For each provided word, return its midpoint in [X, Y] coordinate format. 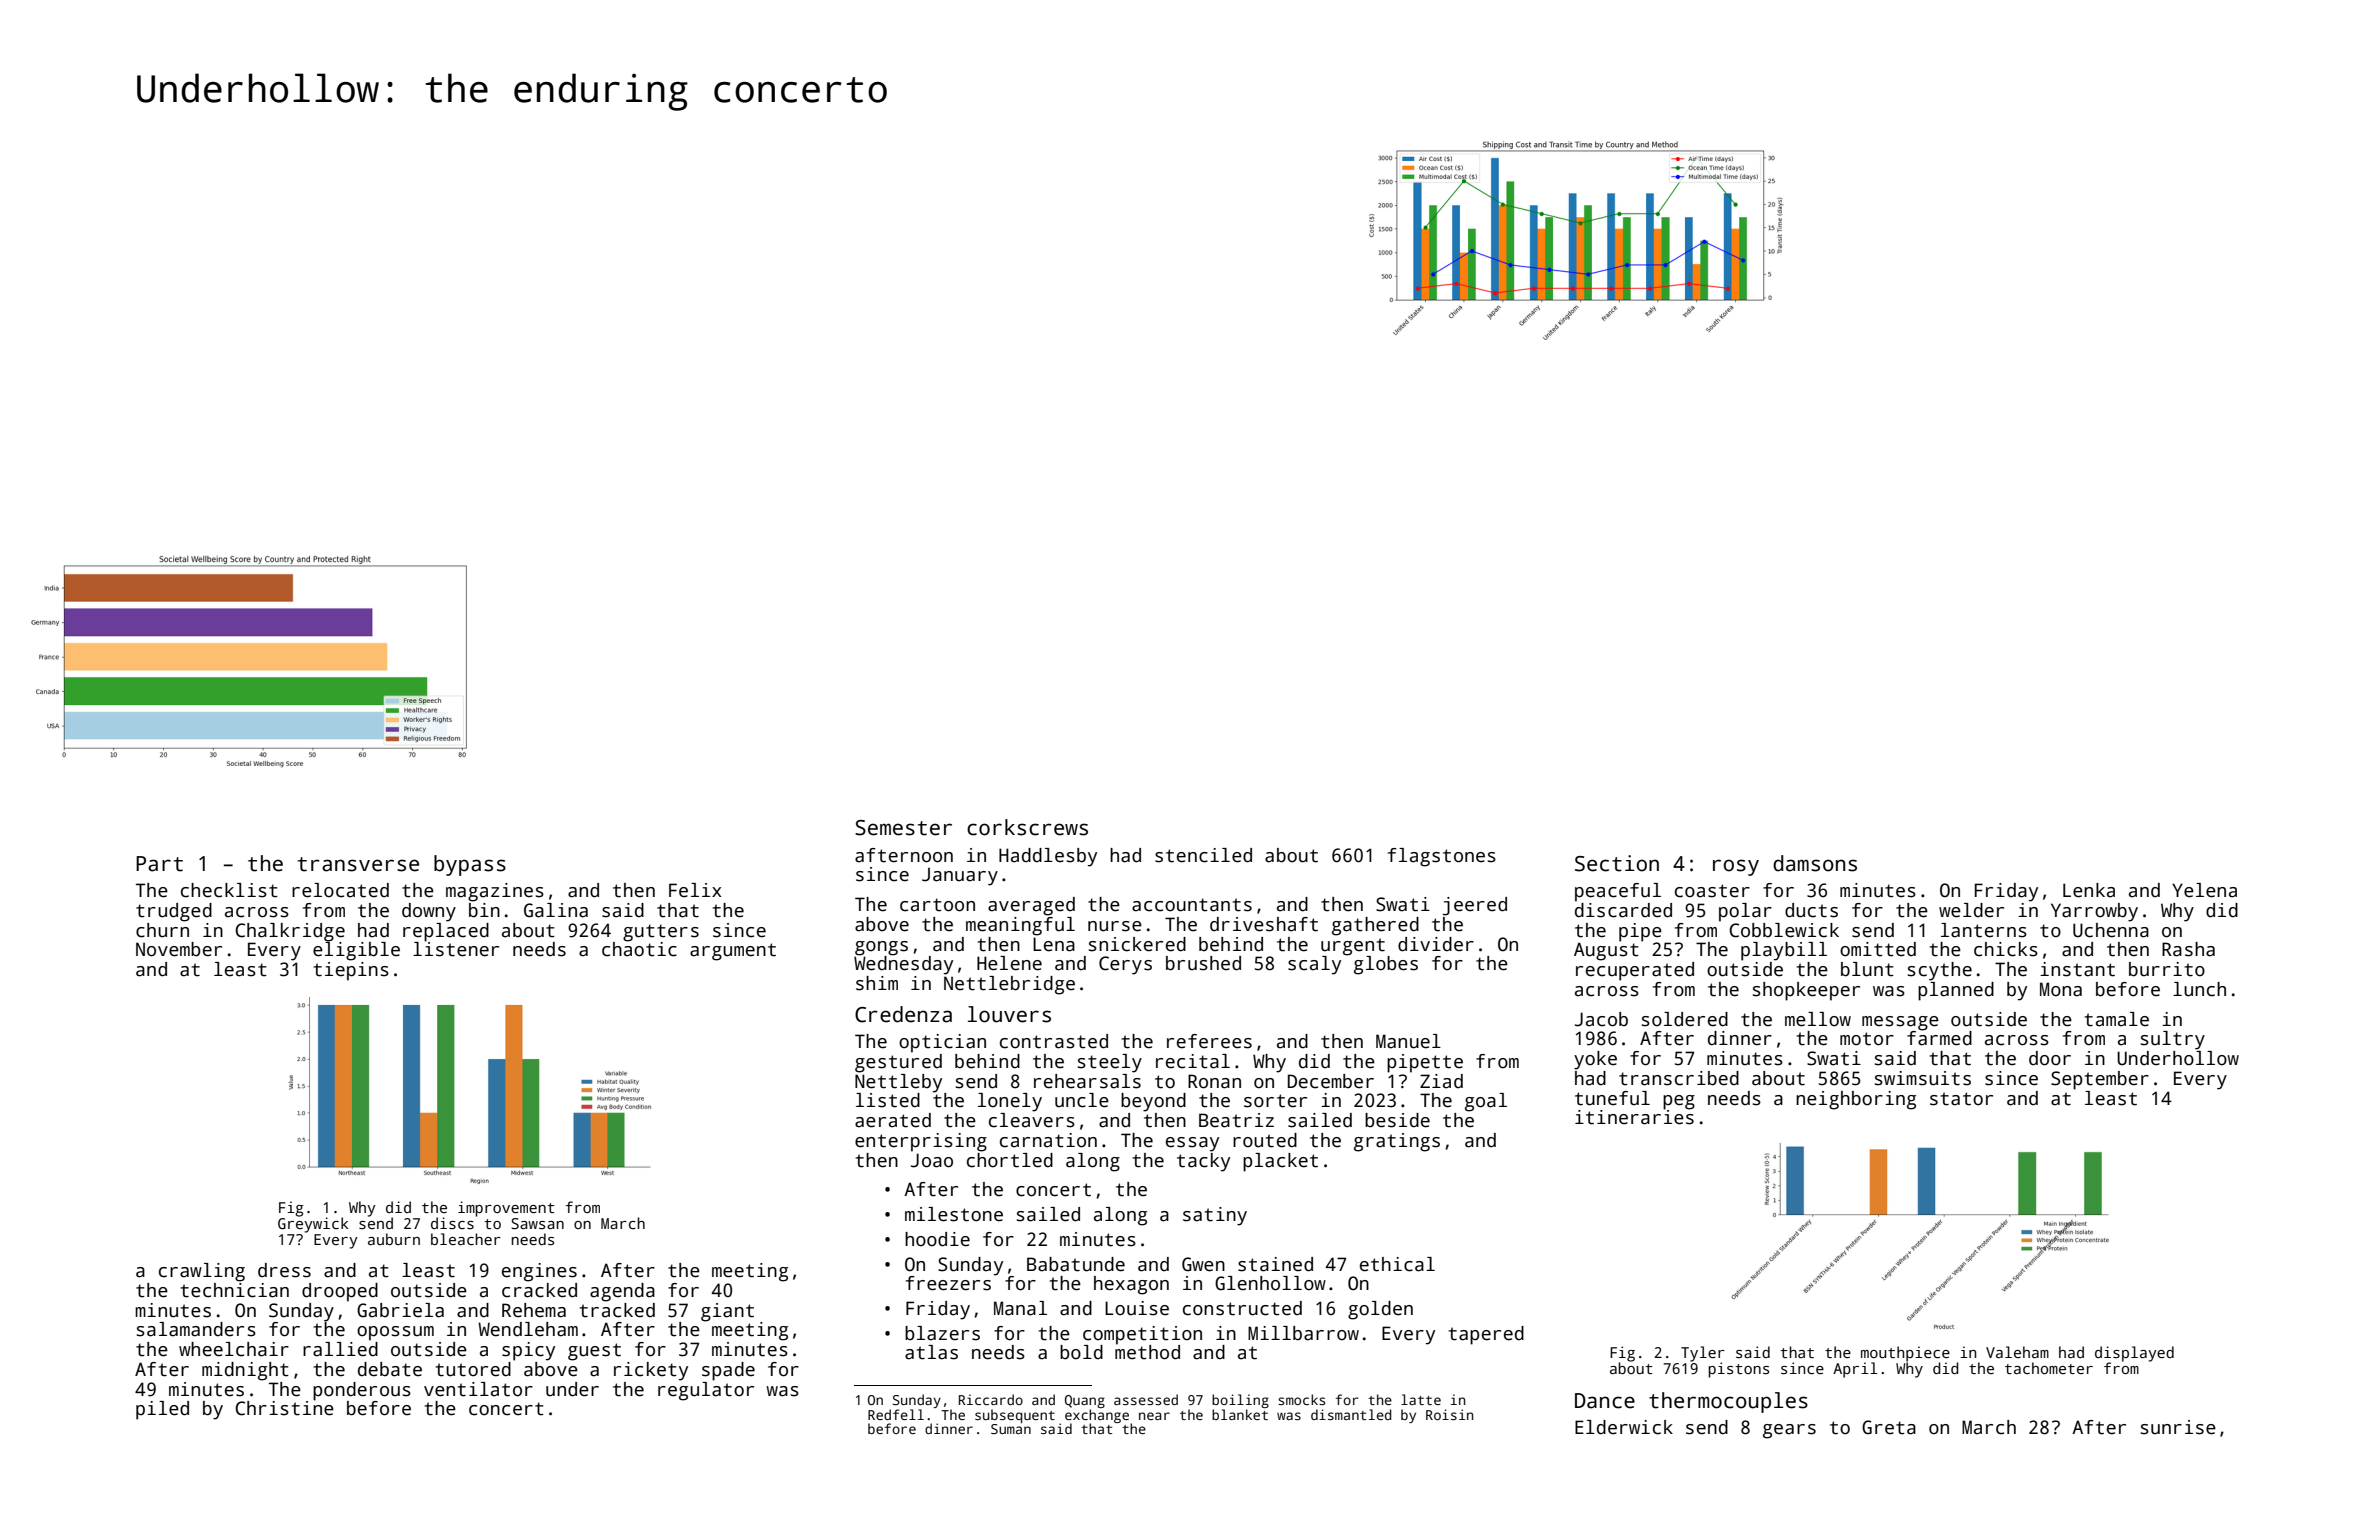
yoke [1595, 1060]
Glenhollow [1270, 1283]
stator [1961, 1099]
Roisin [1449, 1414]
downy [429, 912]
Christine [284, 1408]
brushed [1203, 963]
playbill [1784, 951]
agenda [622, 1292]
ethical [1397, 1264]
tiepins [351, 971]
